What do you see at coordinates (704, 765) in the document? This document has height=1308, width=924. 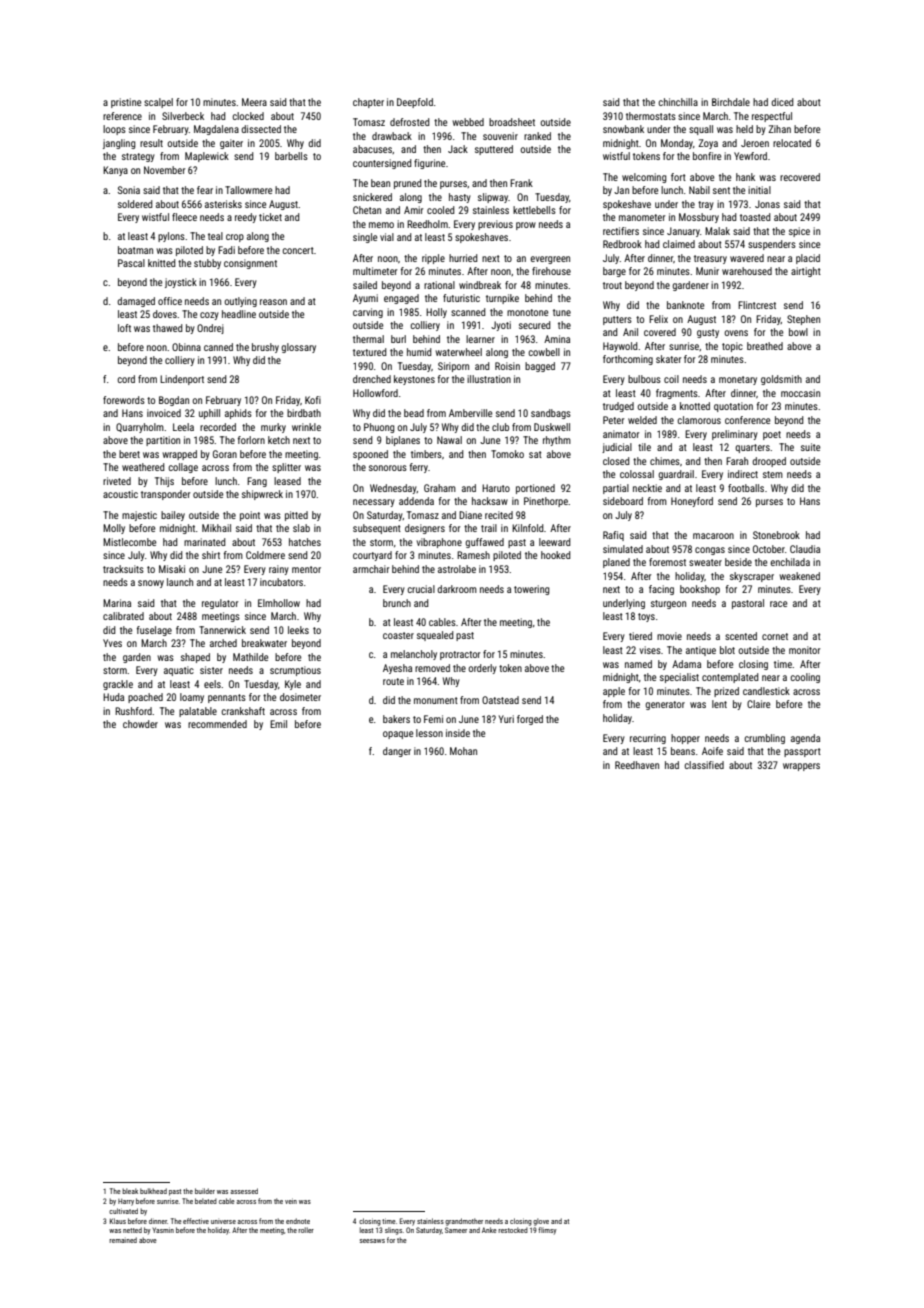 I see `classified` at bounding box center [704, 765].
